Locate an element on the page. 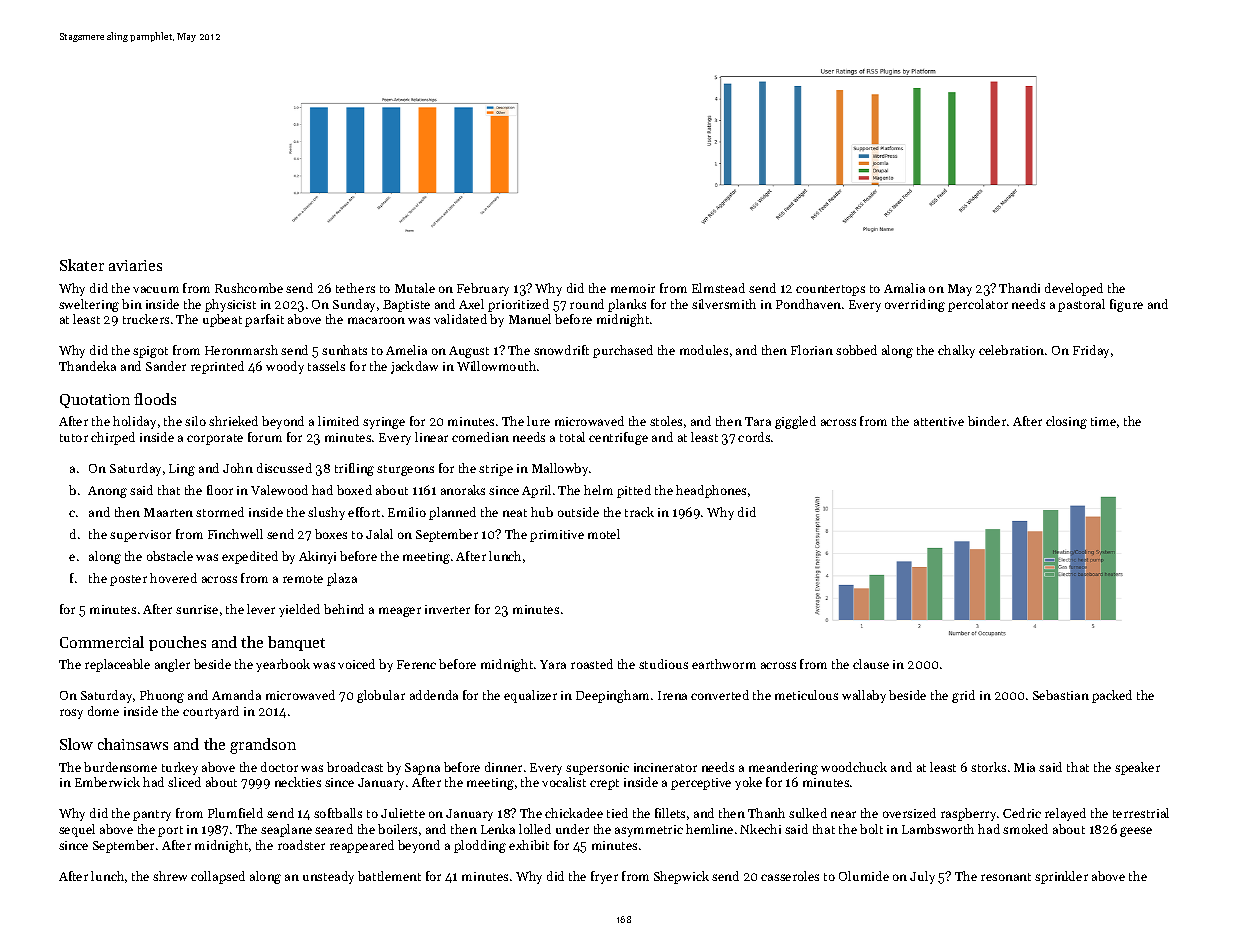 The width and height of the document is (1233, 952). shrieked is located at coordinates (233, 421).
